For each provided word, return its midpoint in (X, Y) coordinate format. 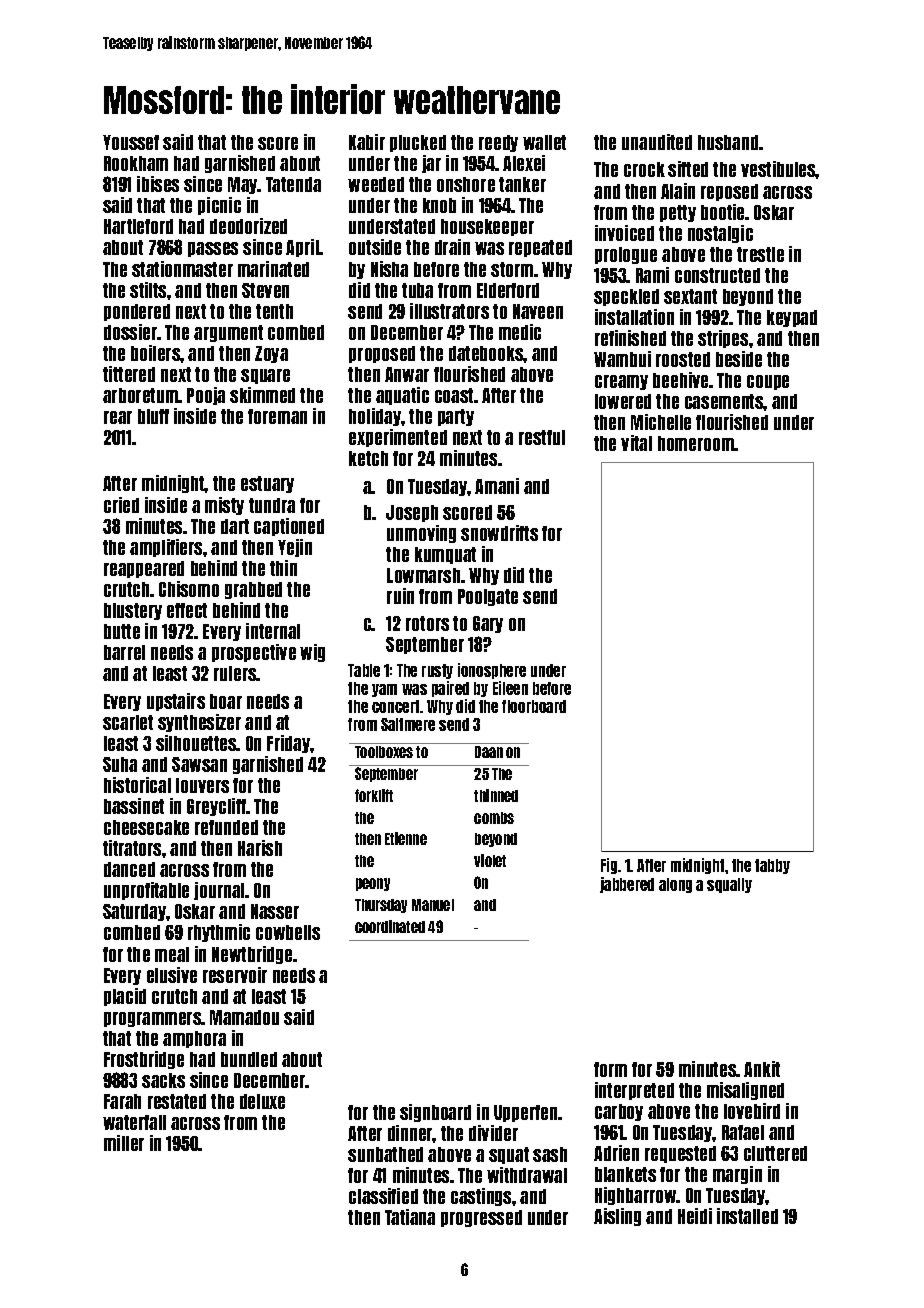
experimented (398, 438)
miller (124, 1143)
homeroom (696, 443)
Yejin (295, 548)
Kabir (367, 142)
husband (728, 142)
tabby (772, 866)
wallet (544, 142)
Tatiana (410, 1217)
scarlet (128, 722)
